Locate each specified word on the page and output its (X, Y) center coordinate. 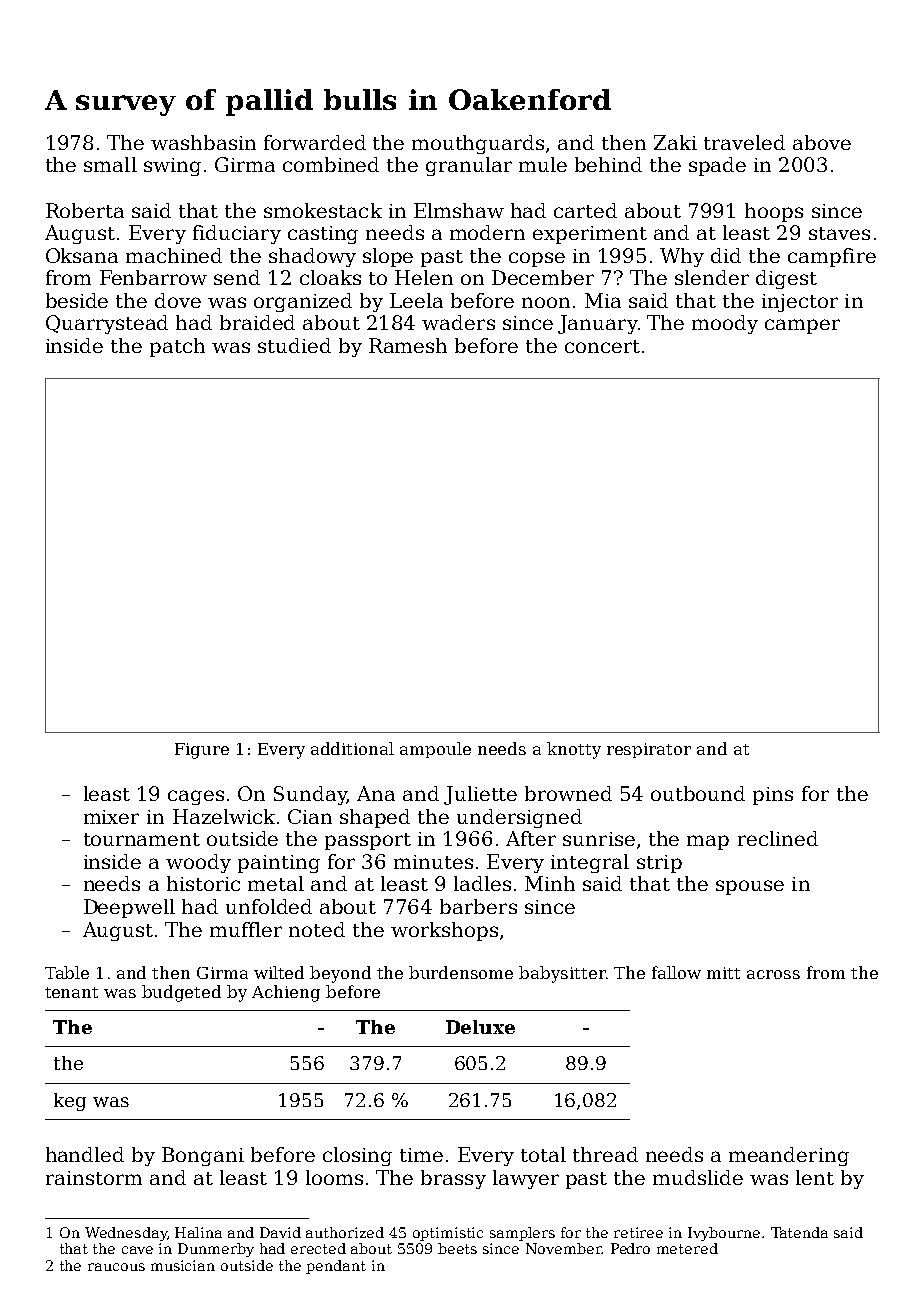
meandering (789, 1156)
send (237, 277)
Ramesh (408, 345)
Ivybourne (724, 1234)
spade (717, 166)
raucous (116, 1267)
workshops (444, 931)
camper (802, 326)
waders (458, 322)
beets (457, 1248)
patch (177, 347)
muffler (246, 929)
